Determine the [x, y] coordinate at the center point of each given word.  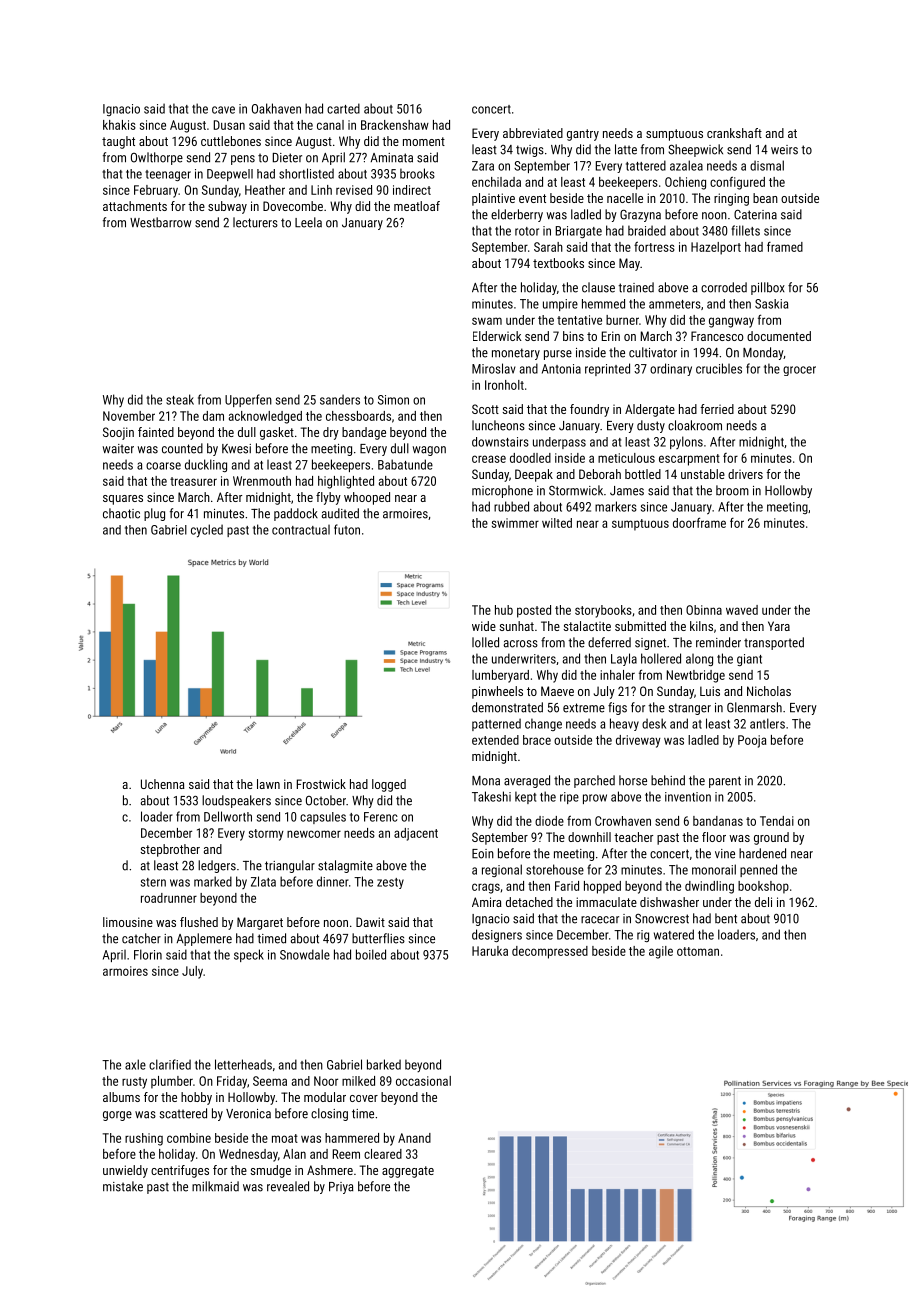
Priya [341, 1188]
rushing [144, 1139]
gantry [583, 135]
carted [343, 108]
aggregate [408, 1172]
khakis [119, 125]
